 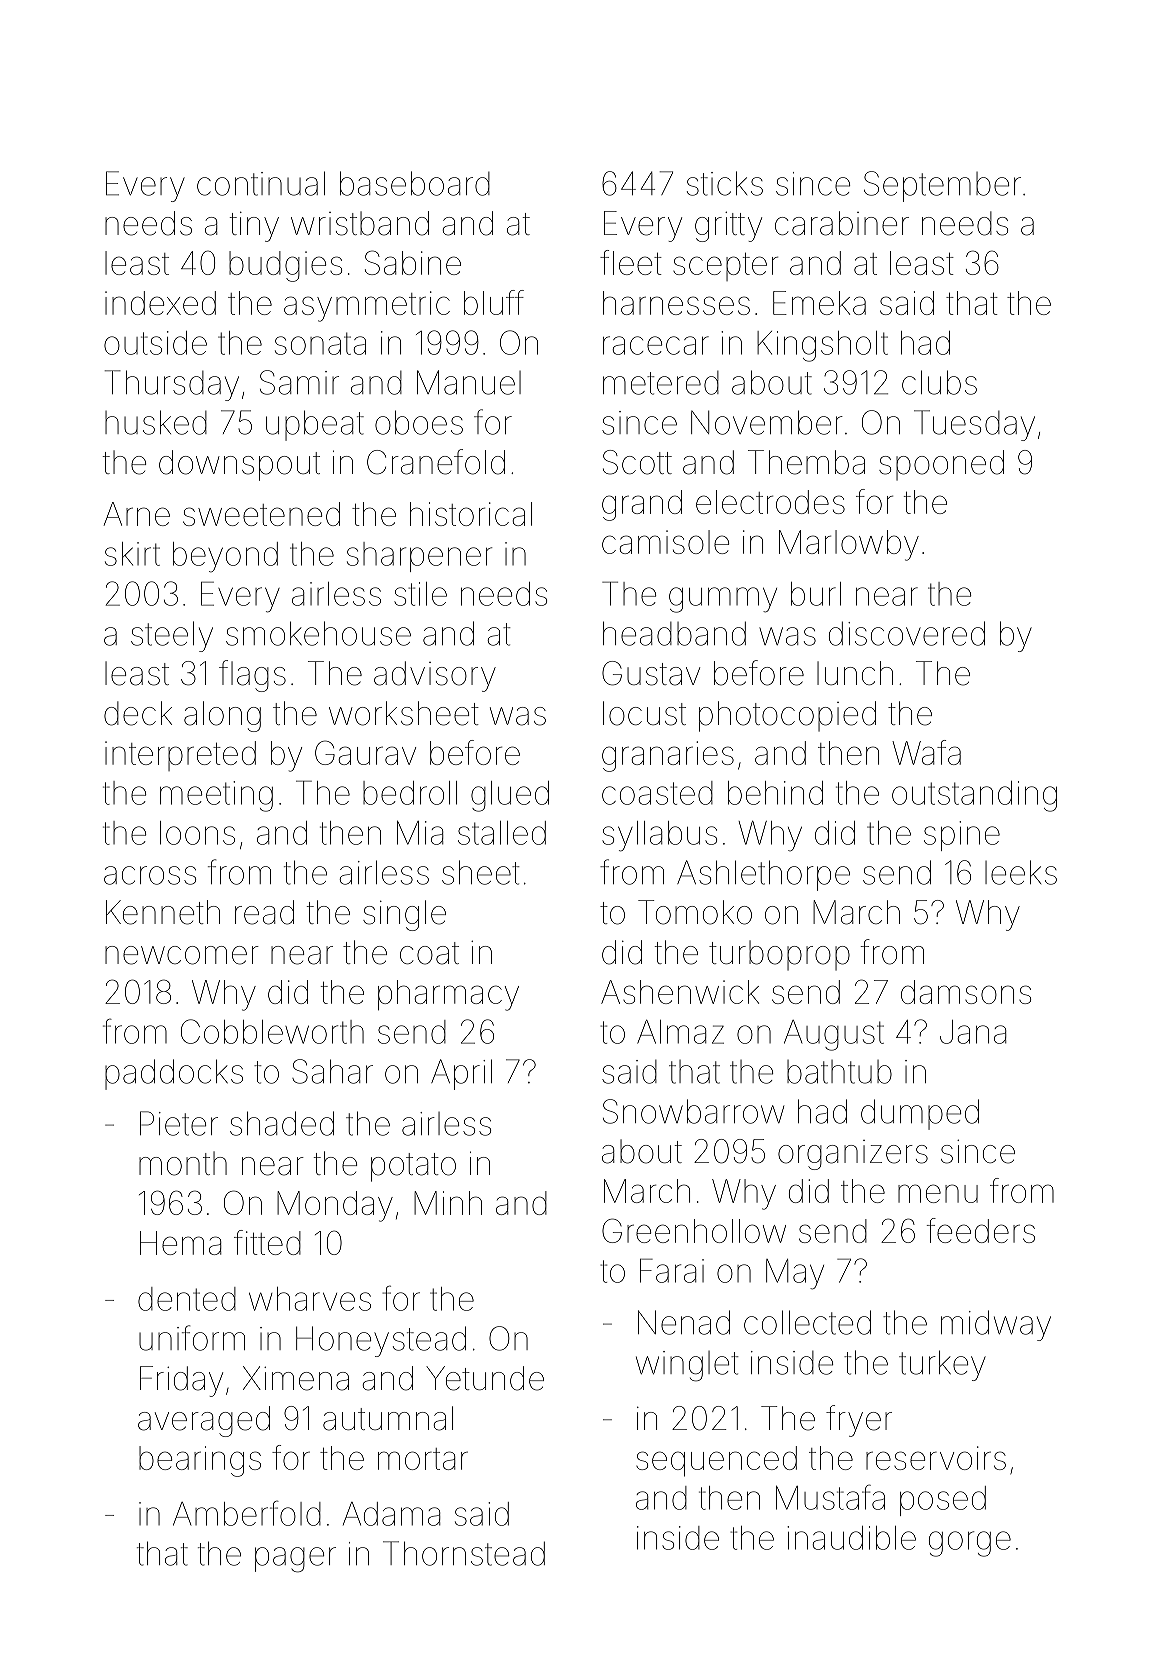 I want to click on continual, so click(x=261, y=183).
